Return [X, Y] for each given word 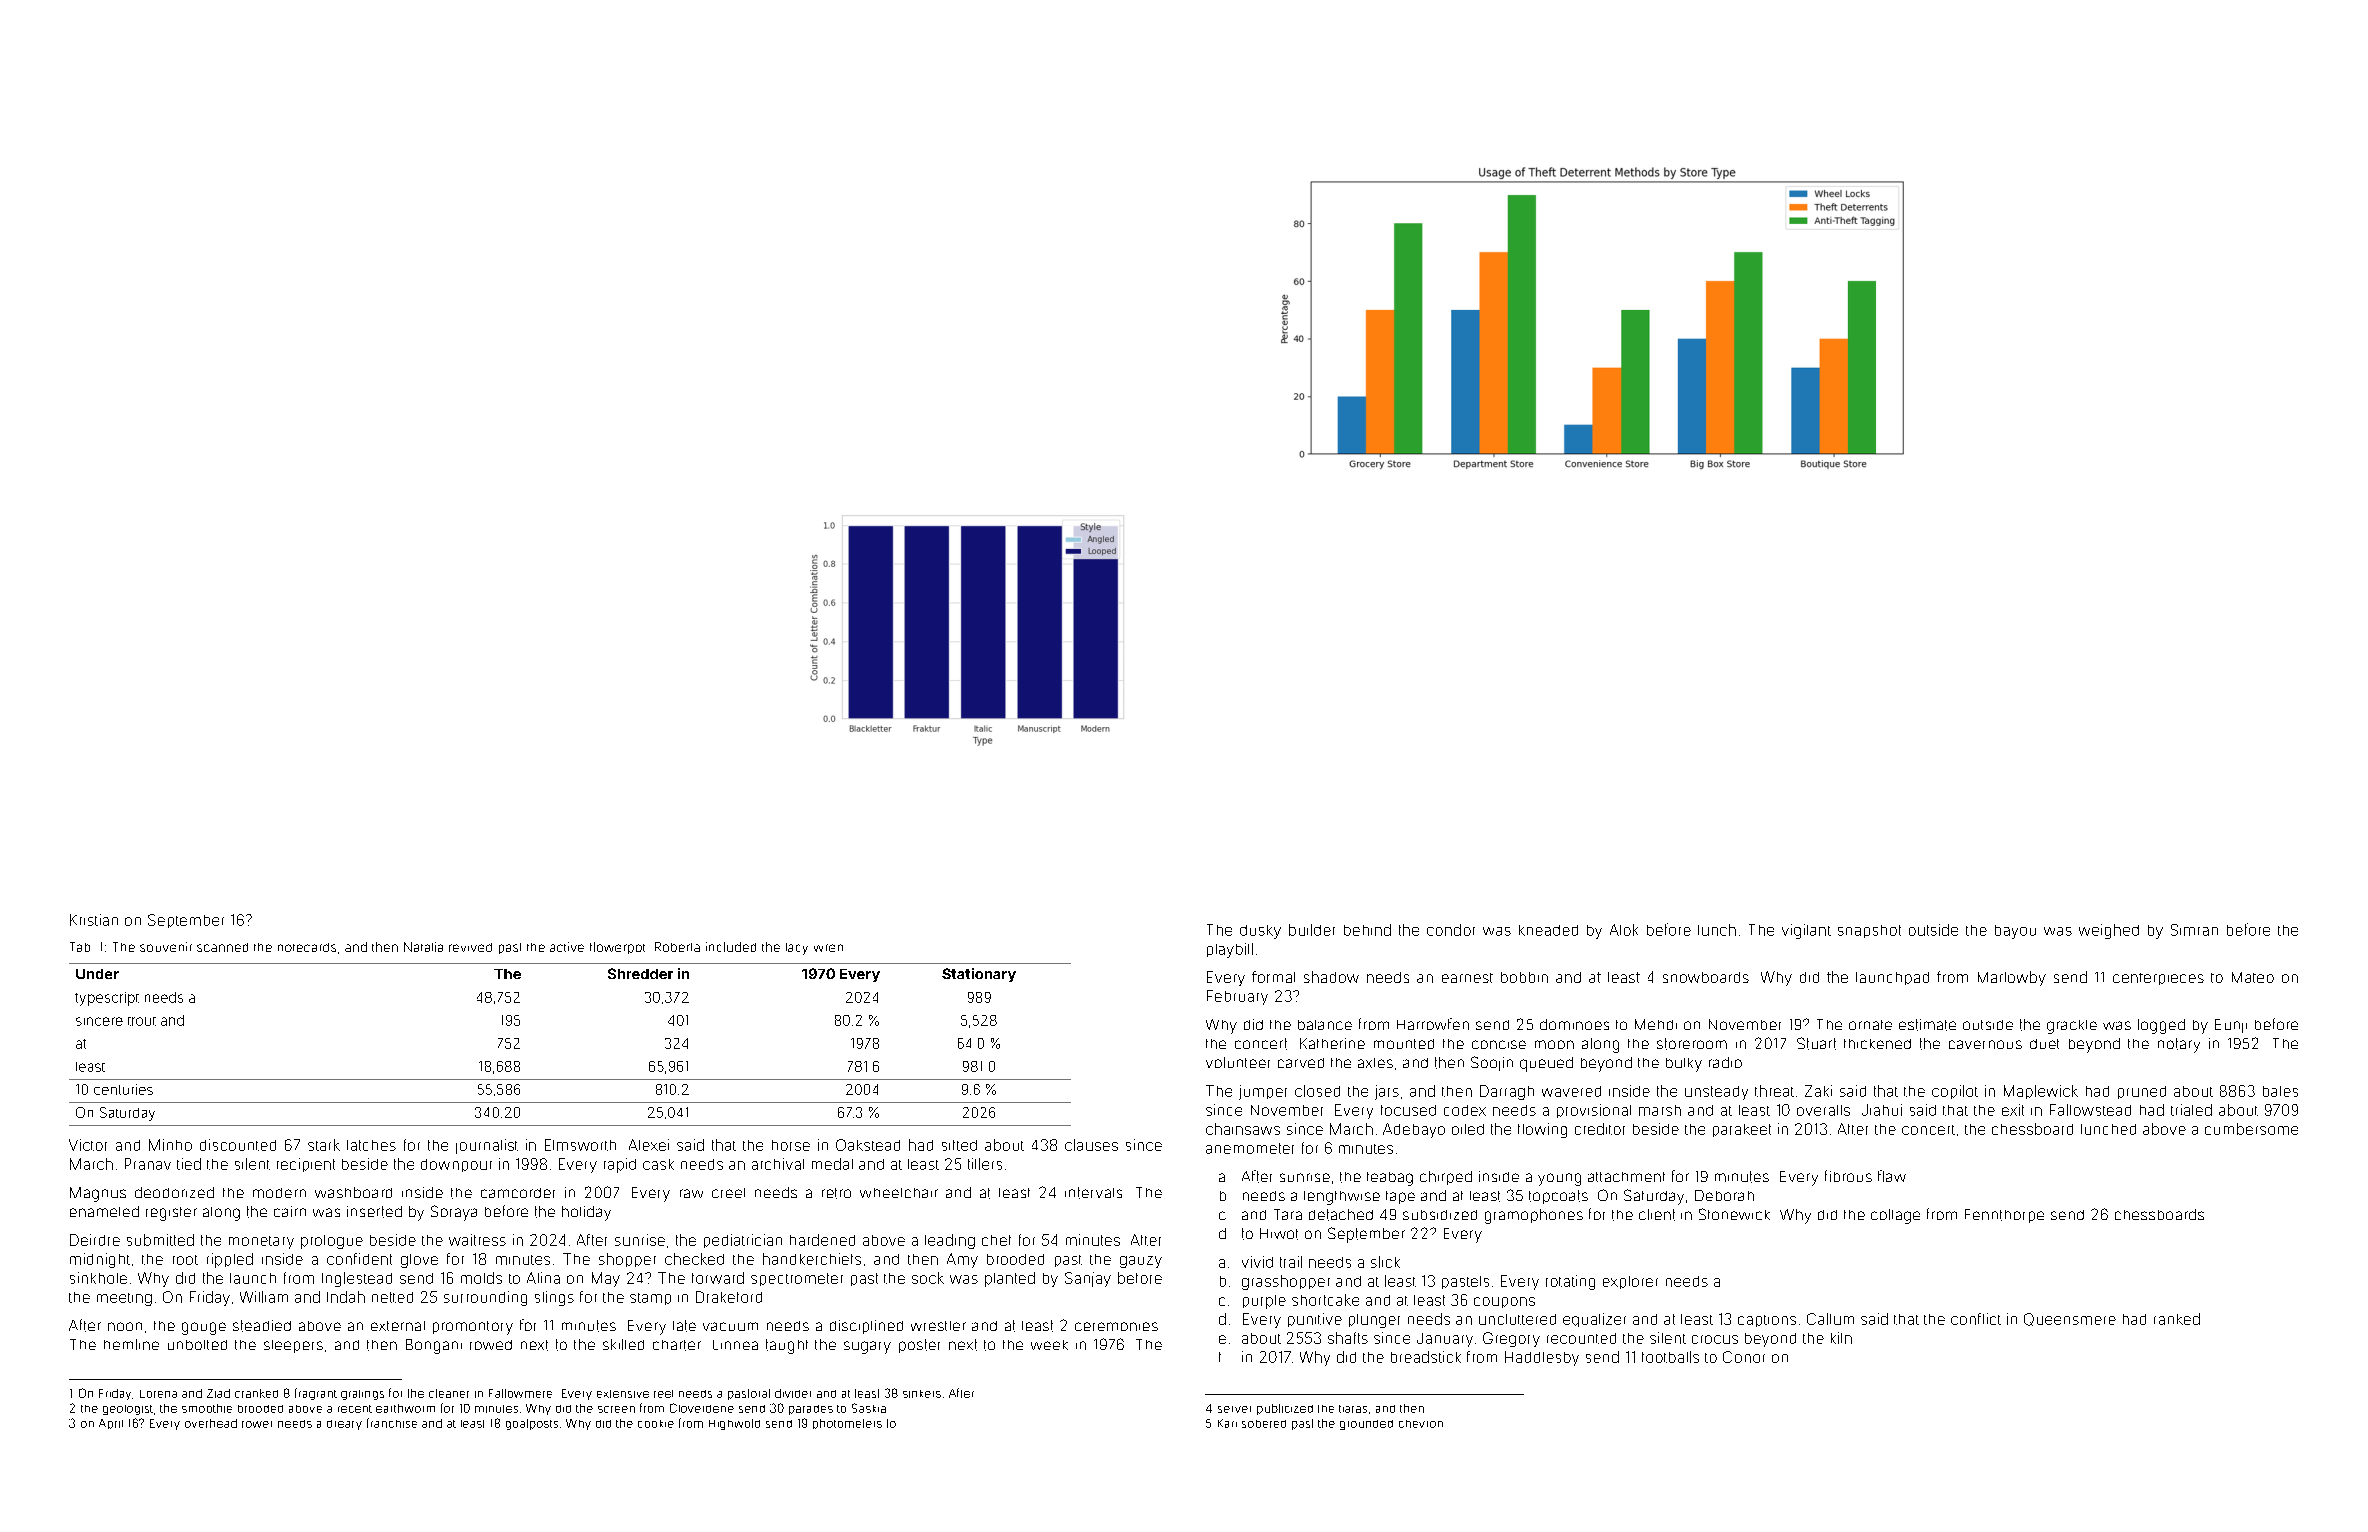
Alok [1624, 930]
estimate [1927, 1025]
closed [1317, 1091]
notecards [307, 947]
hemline [131, 1344]
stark [324, 1145]
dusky [1260, 932]
